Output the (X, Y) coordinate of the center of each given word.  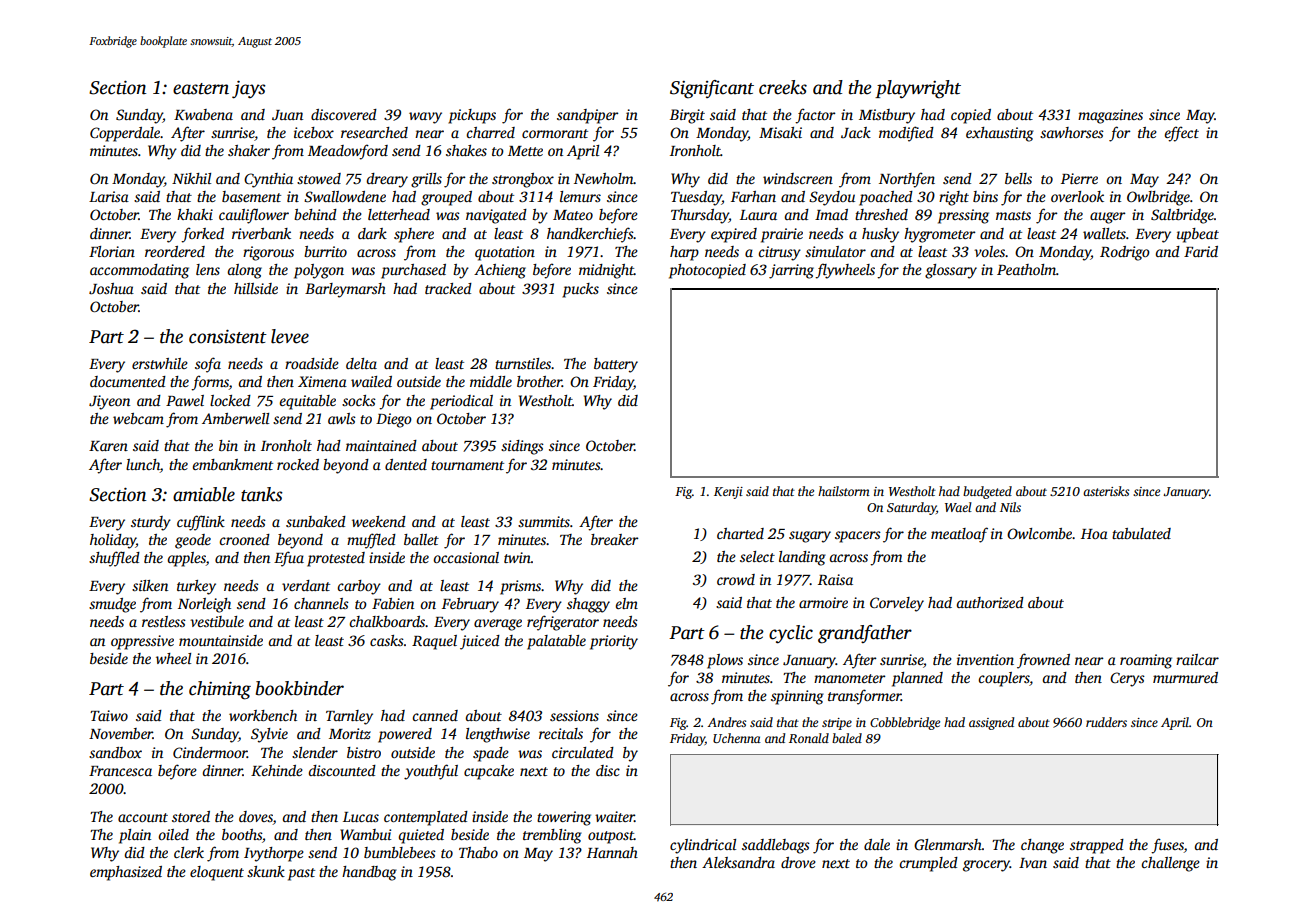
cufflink (201, 523)
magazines (1110, 116)
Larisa (109, 196)
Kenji (728, 493)
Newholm (604, 178)
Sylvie (269, 735)
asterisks (1106, 491)
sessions (574, 715)
